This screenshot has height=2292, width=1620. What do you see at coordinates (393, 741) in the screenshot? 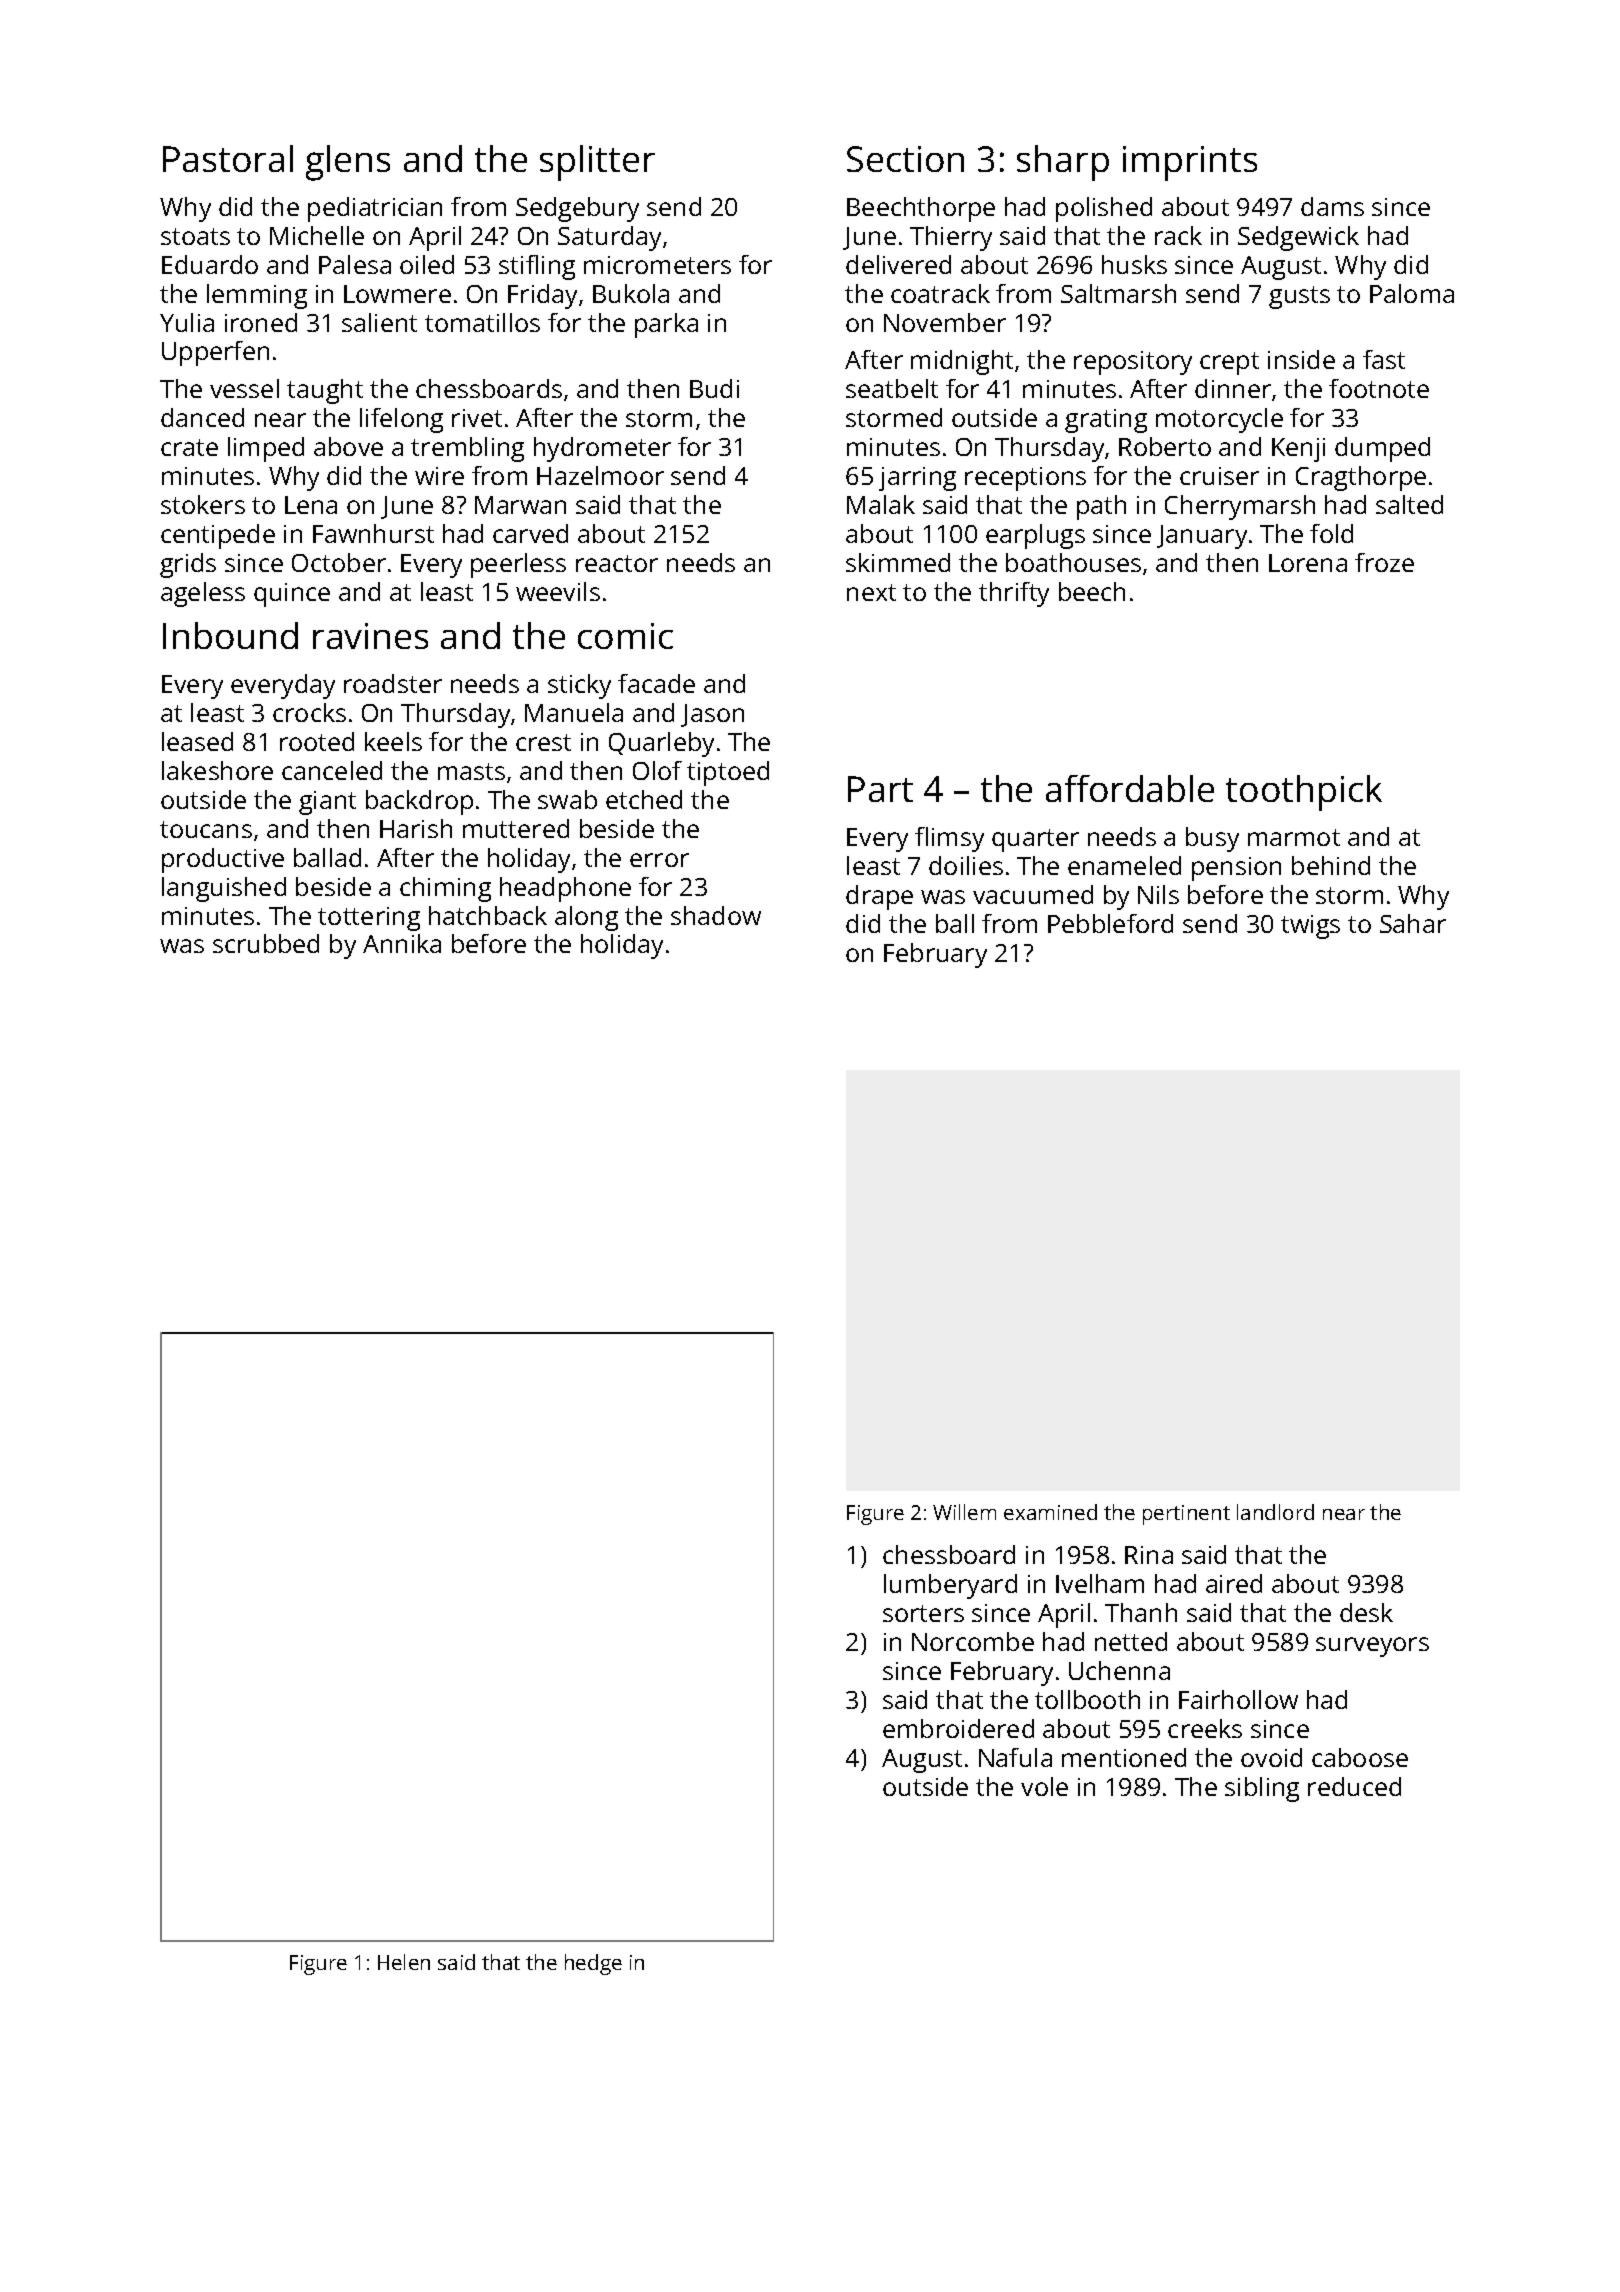
I see `keels` at bounding box center [393, 741].
